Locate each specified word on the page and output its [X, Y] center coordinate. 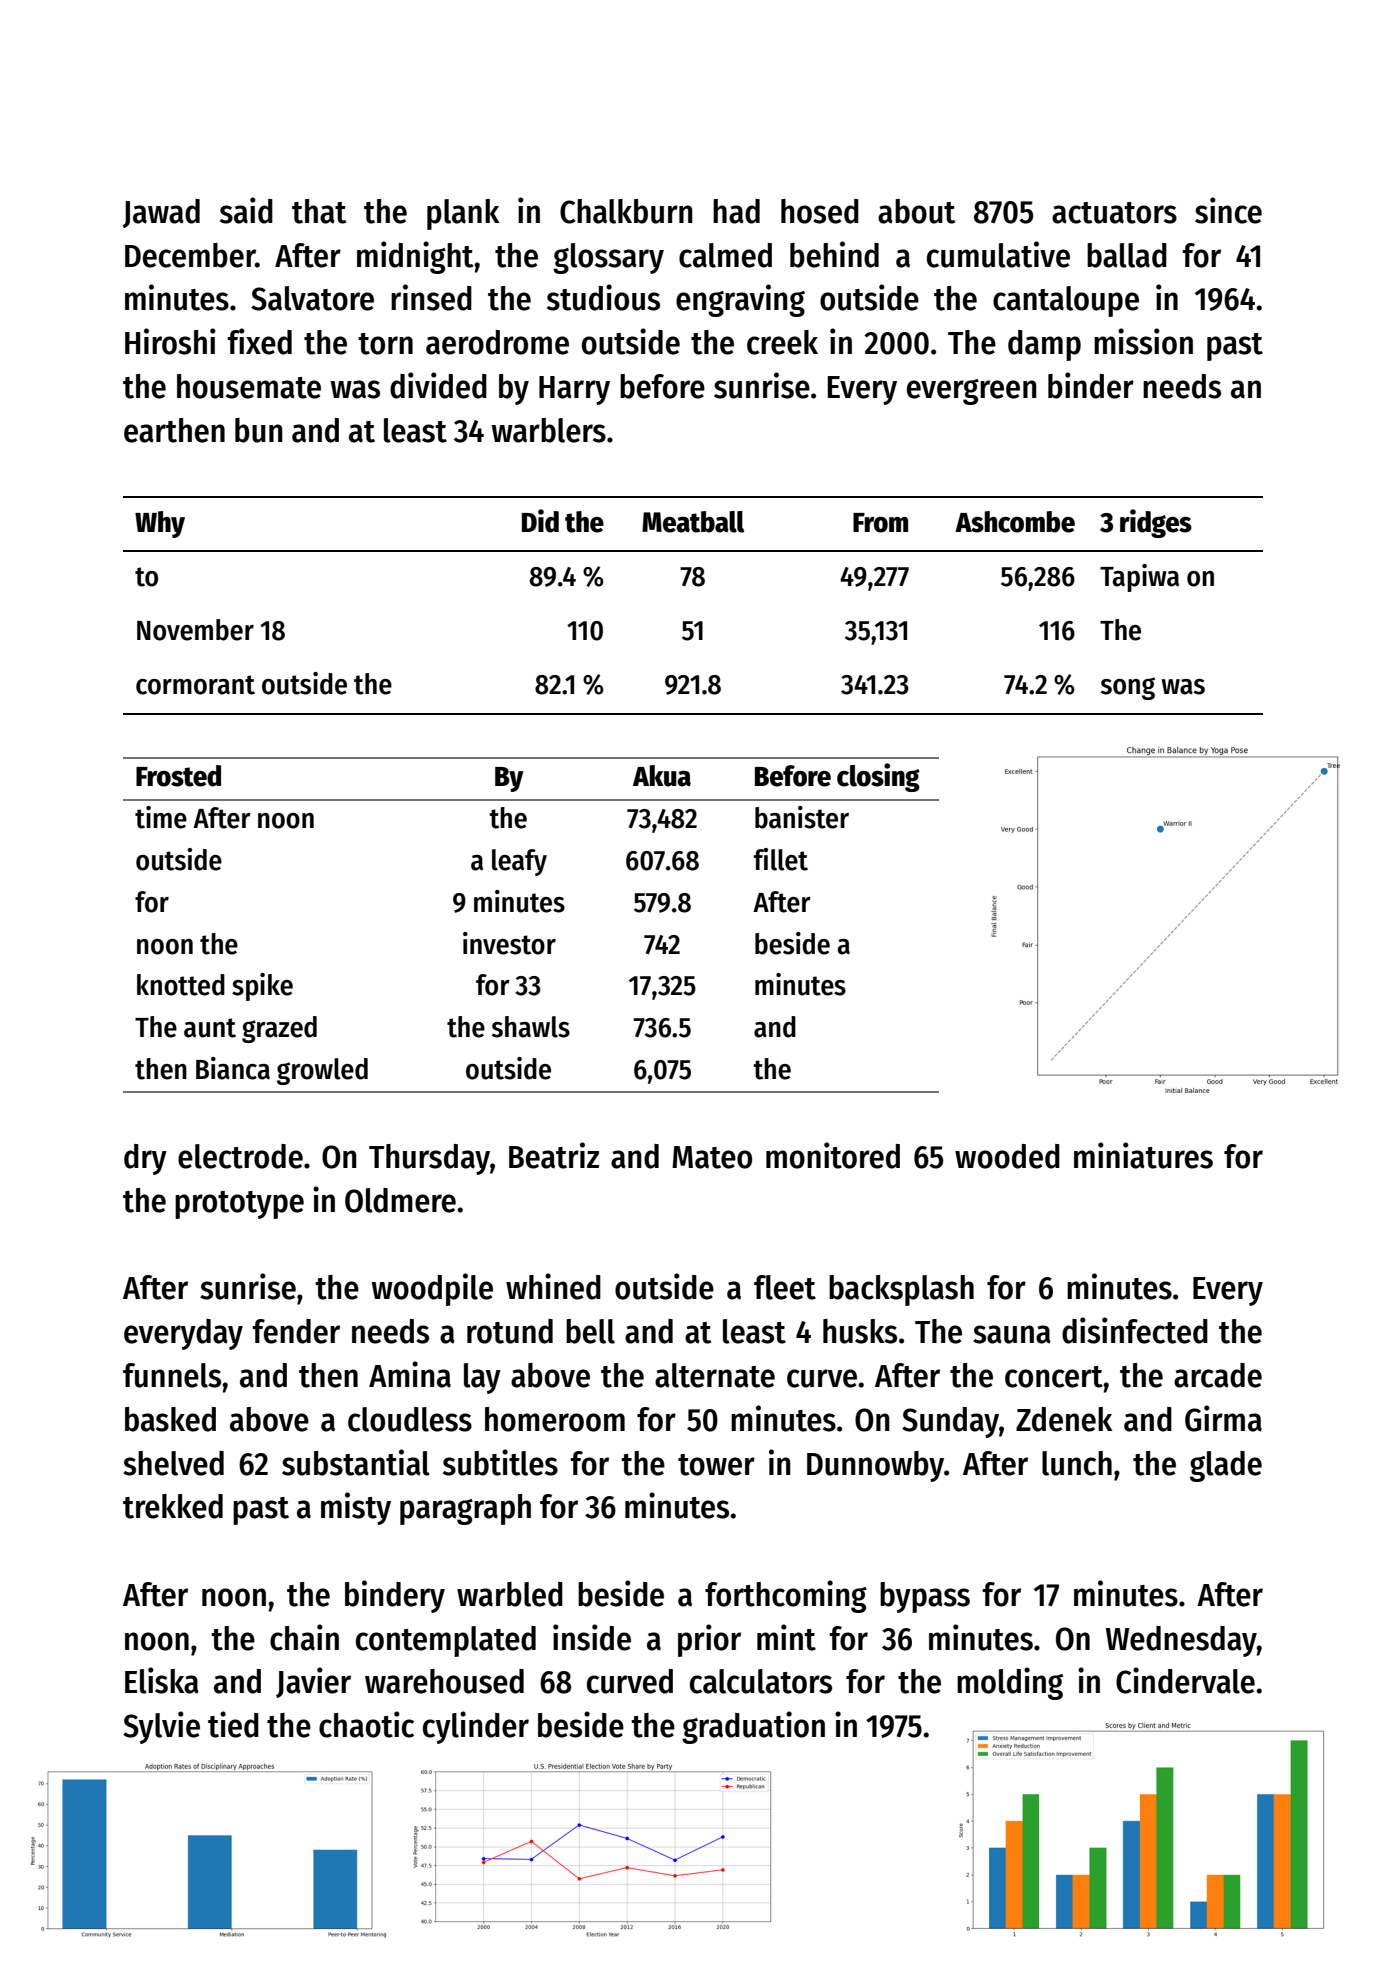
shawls [531, 1027]
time [161, 817]
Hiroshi [170, 341]
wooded [1007, 1156]
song [1128, 688]
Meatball [693, 522]
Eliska [162, 1680]
